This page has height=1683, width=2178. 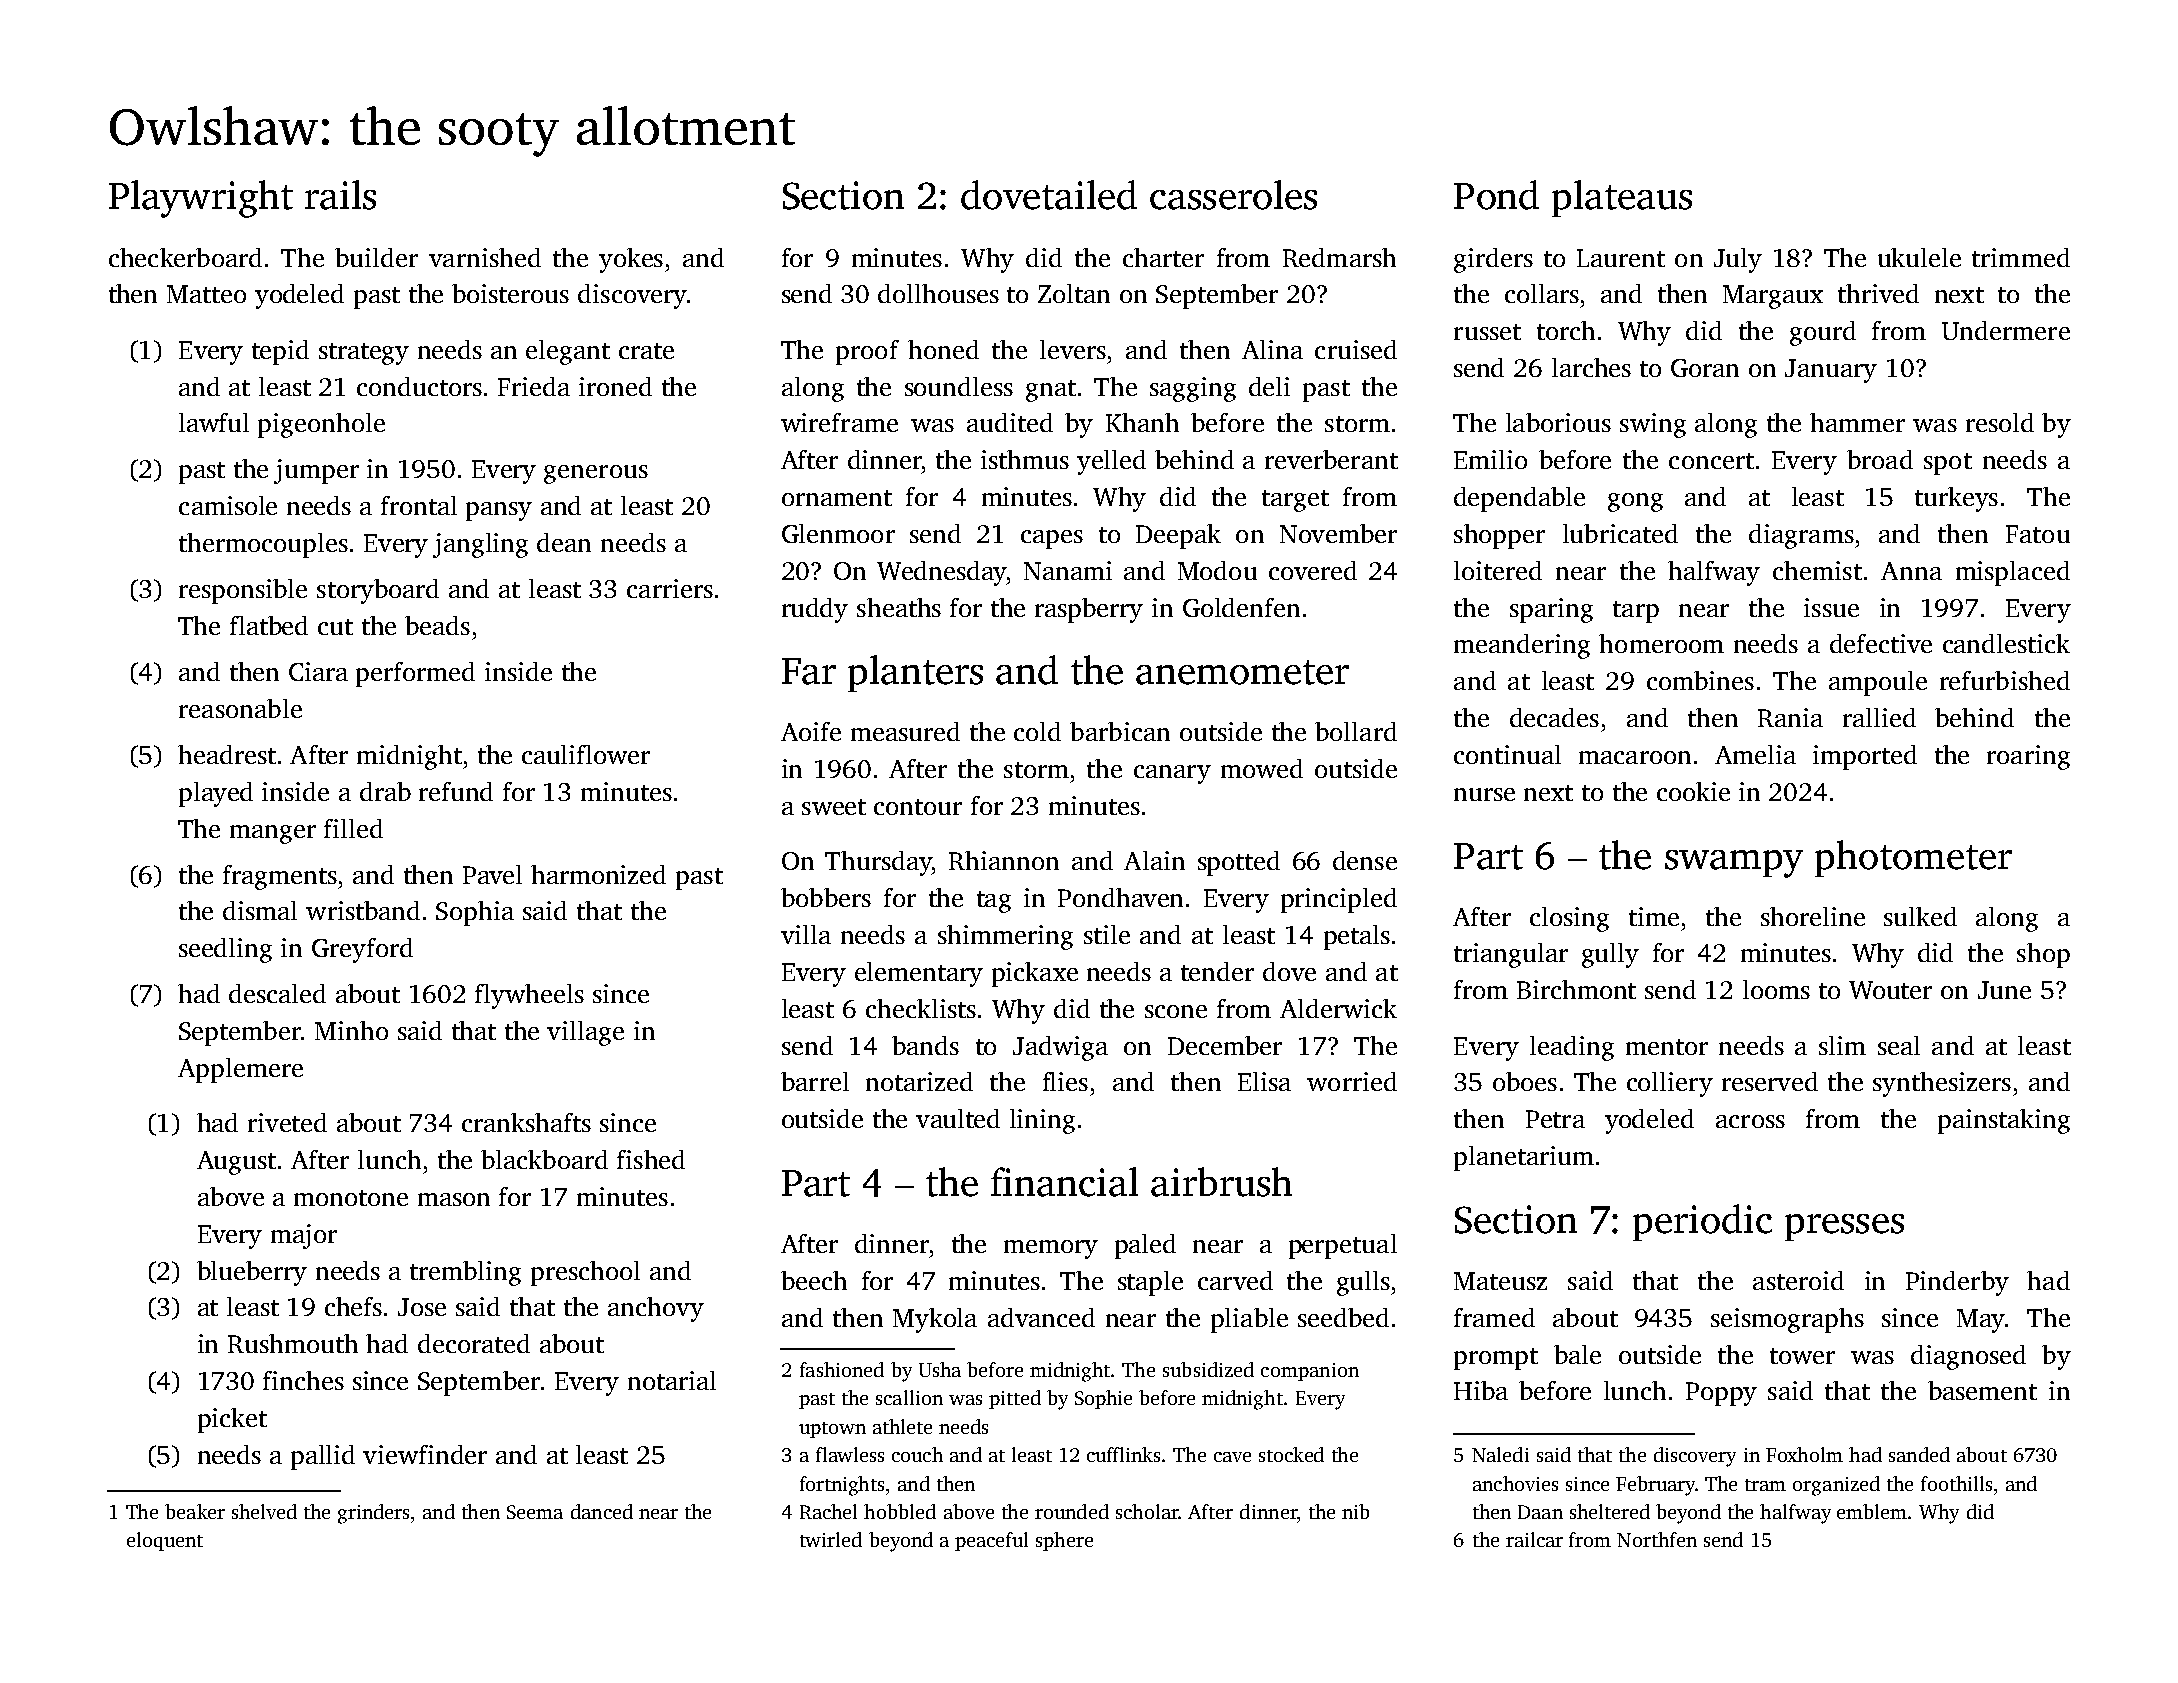 I want to click on crankshafts, so click(x=526, y=1122).
